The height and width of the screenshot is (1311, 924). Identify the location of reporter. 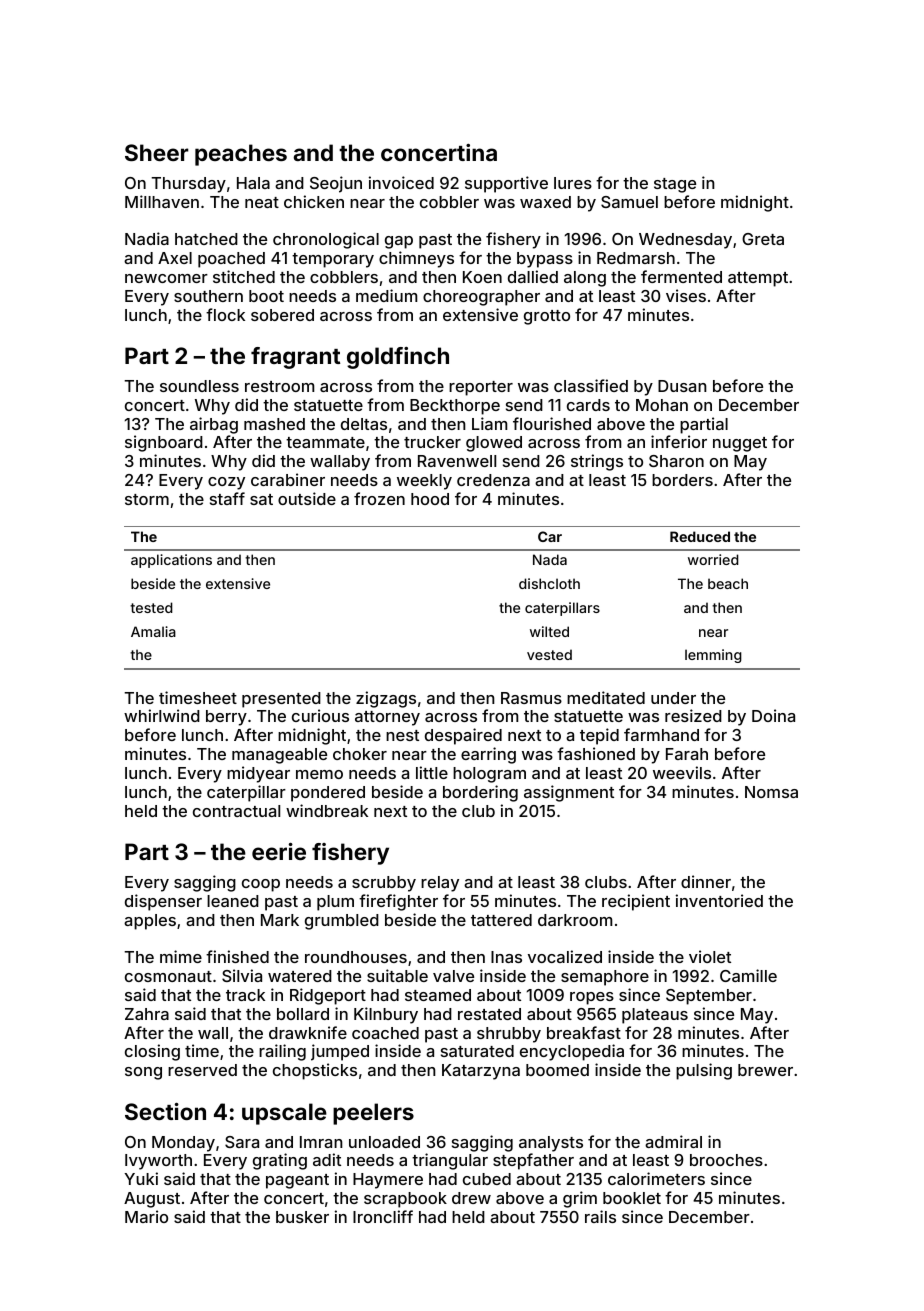
(481, 388).
